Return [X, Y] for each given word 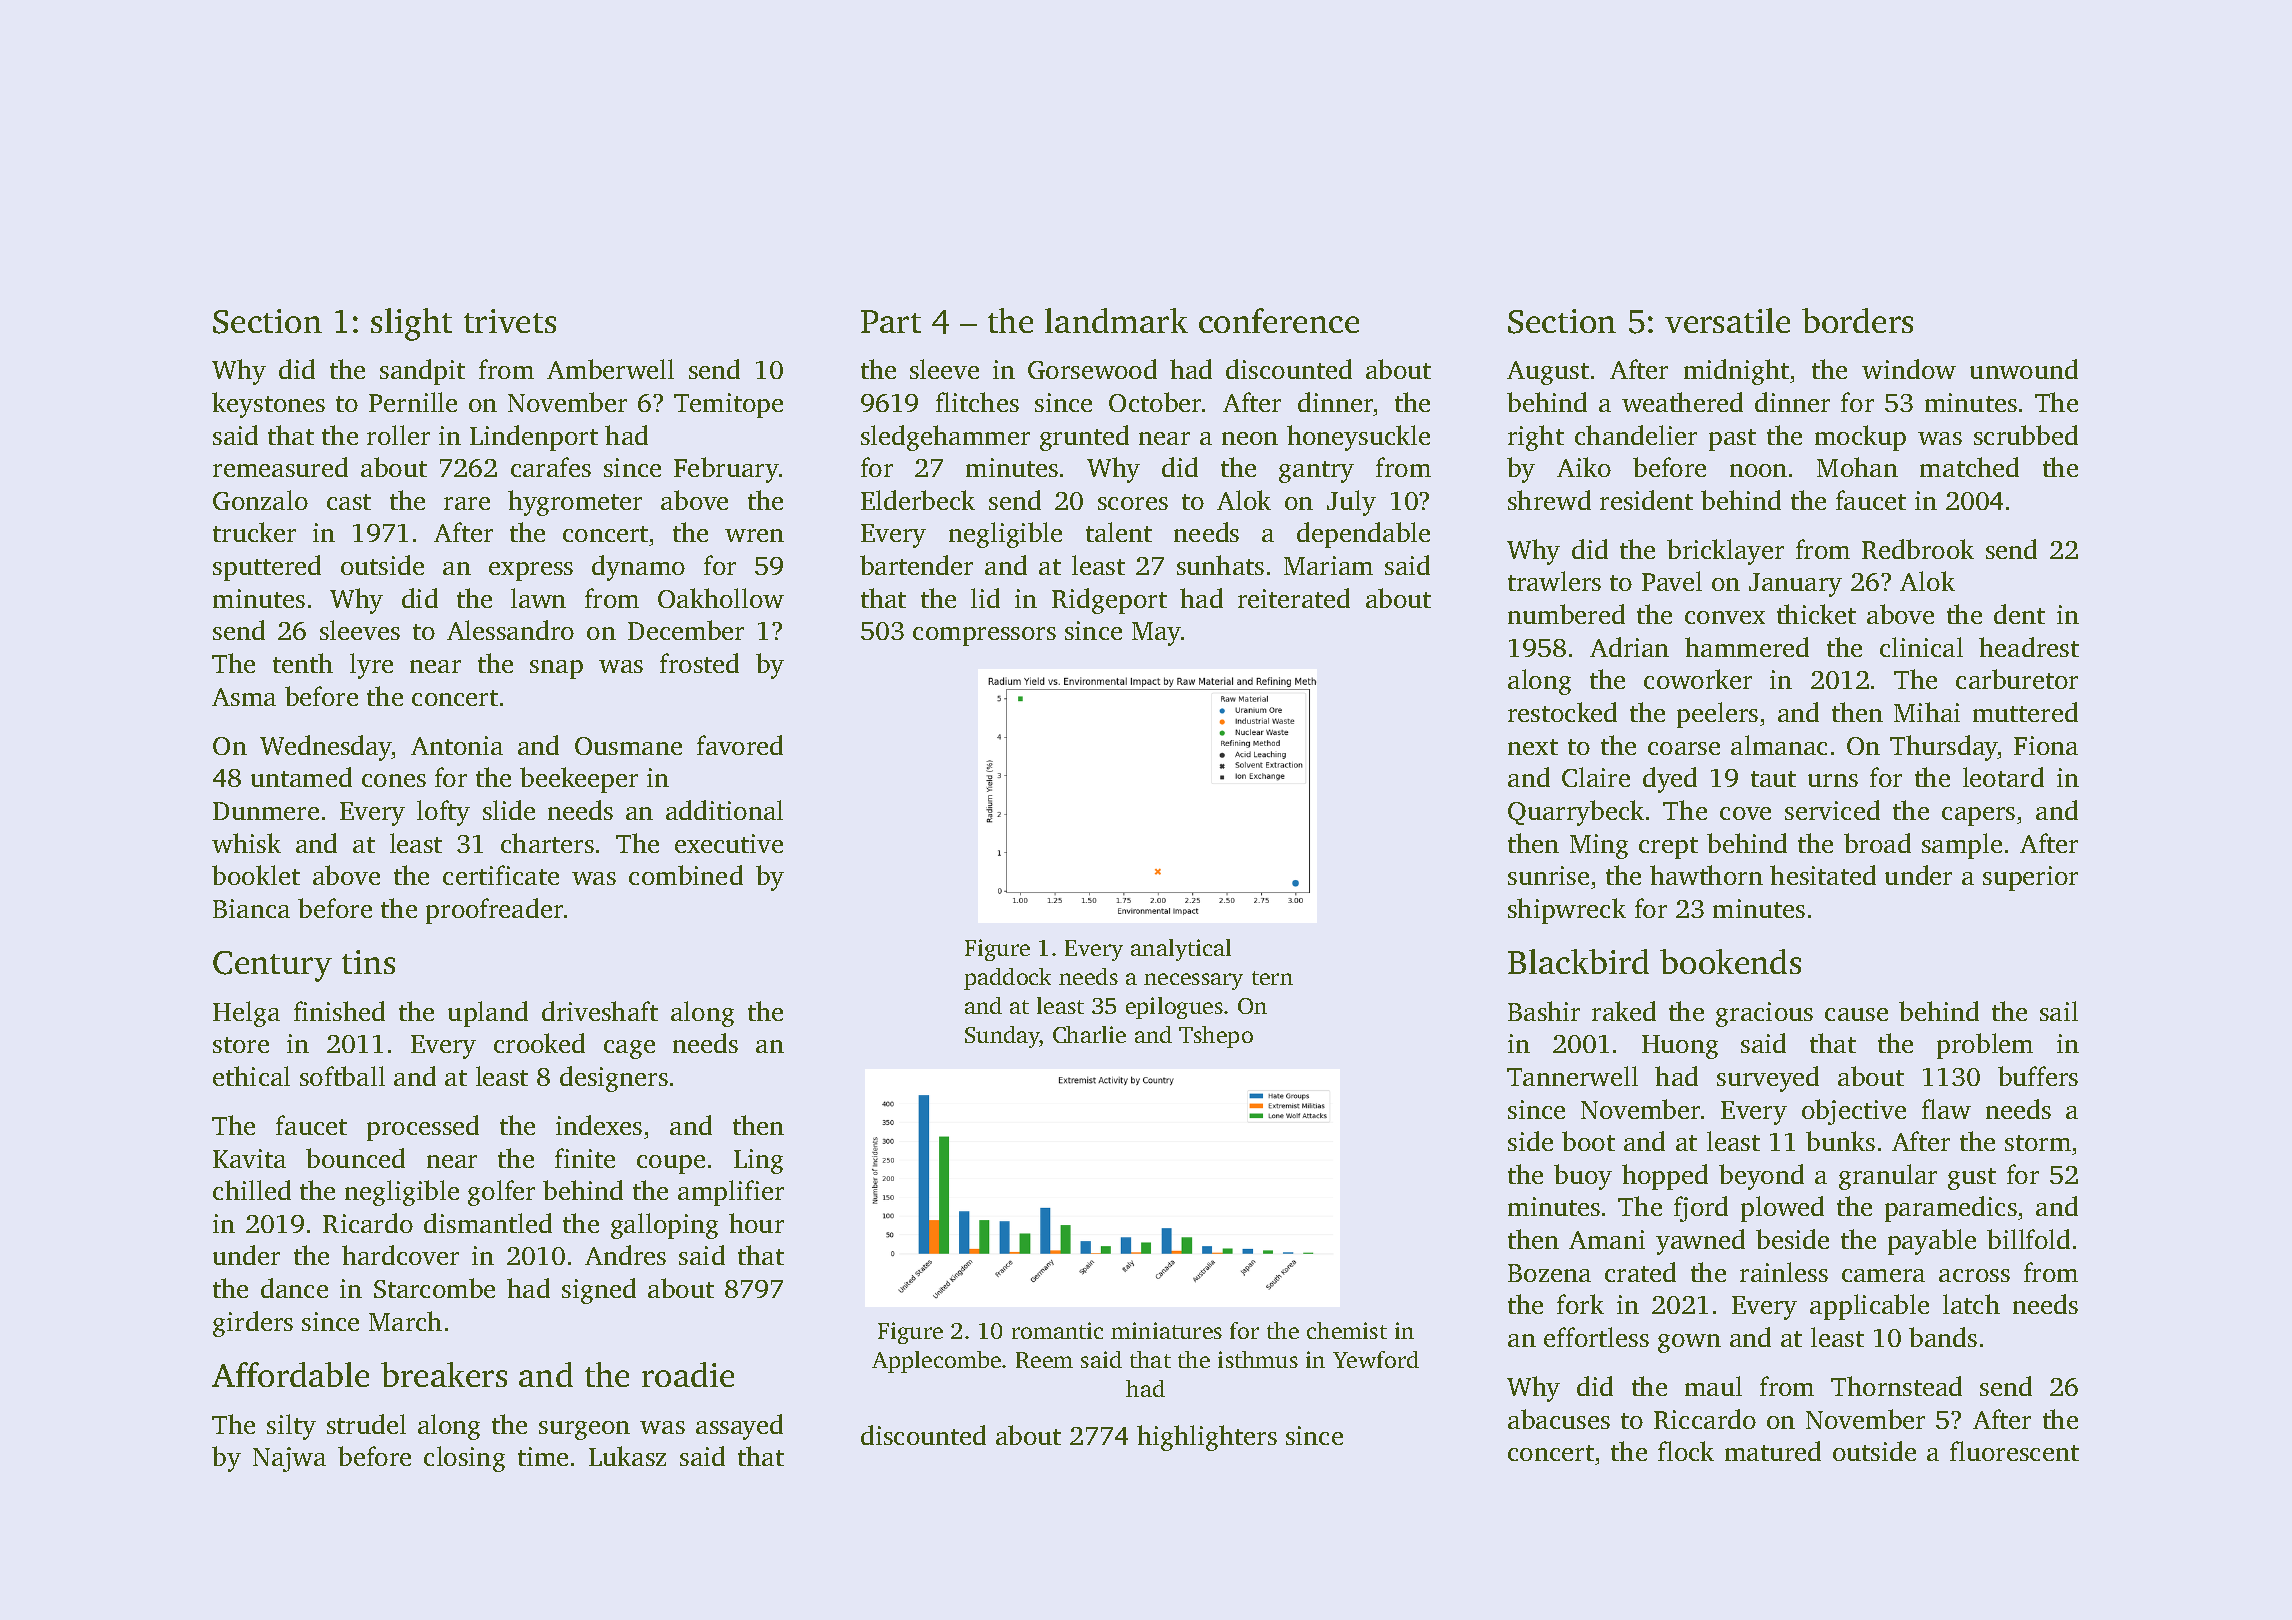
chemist [1347, 1330]
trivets [510, 321]
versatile [1727, 320]
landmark [1116, 320]
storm [2038, 1143]
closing [464, 1459]
